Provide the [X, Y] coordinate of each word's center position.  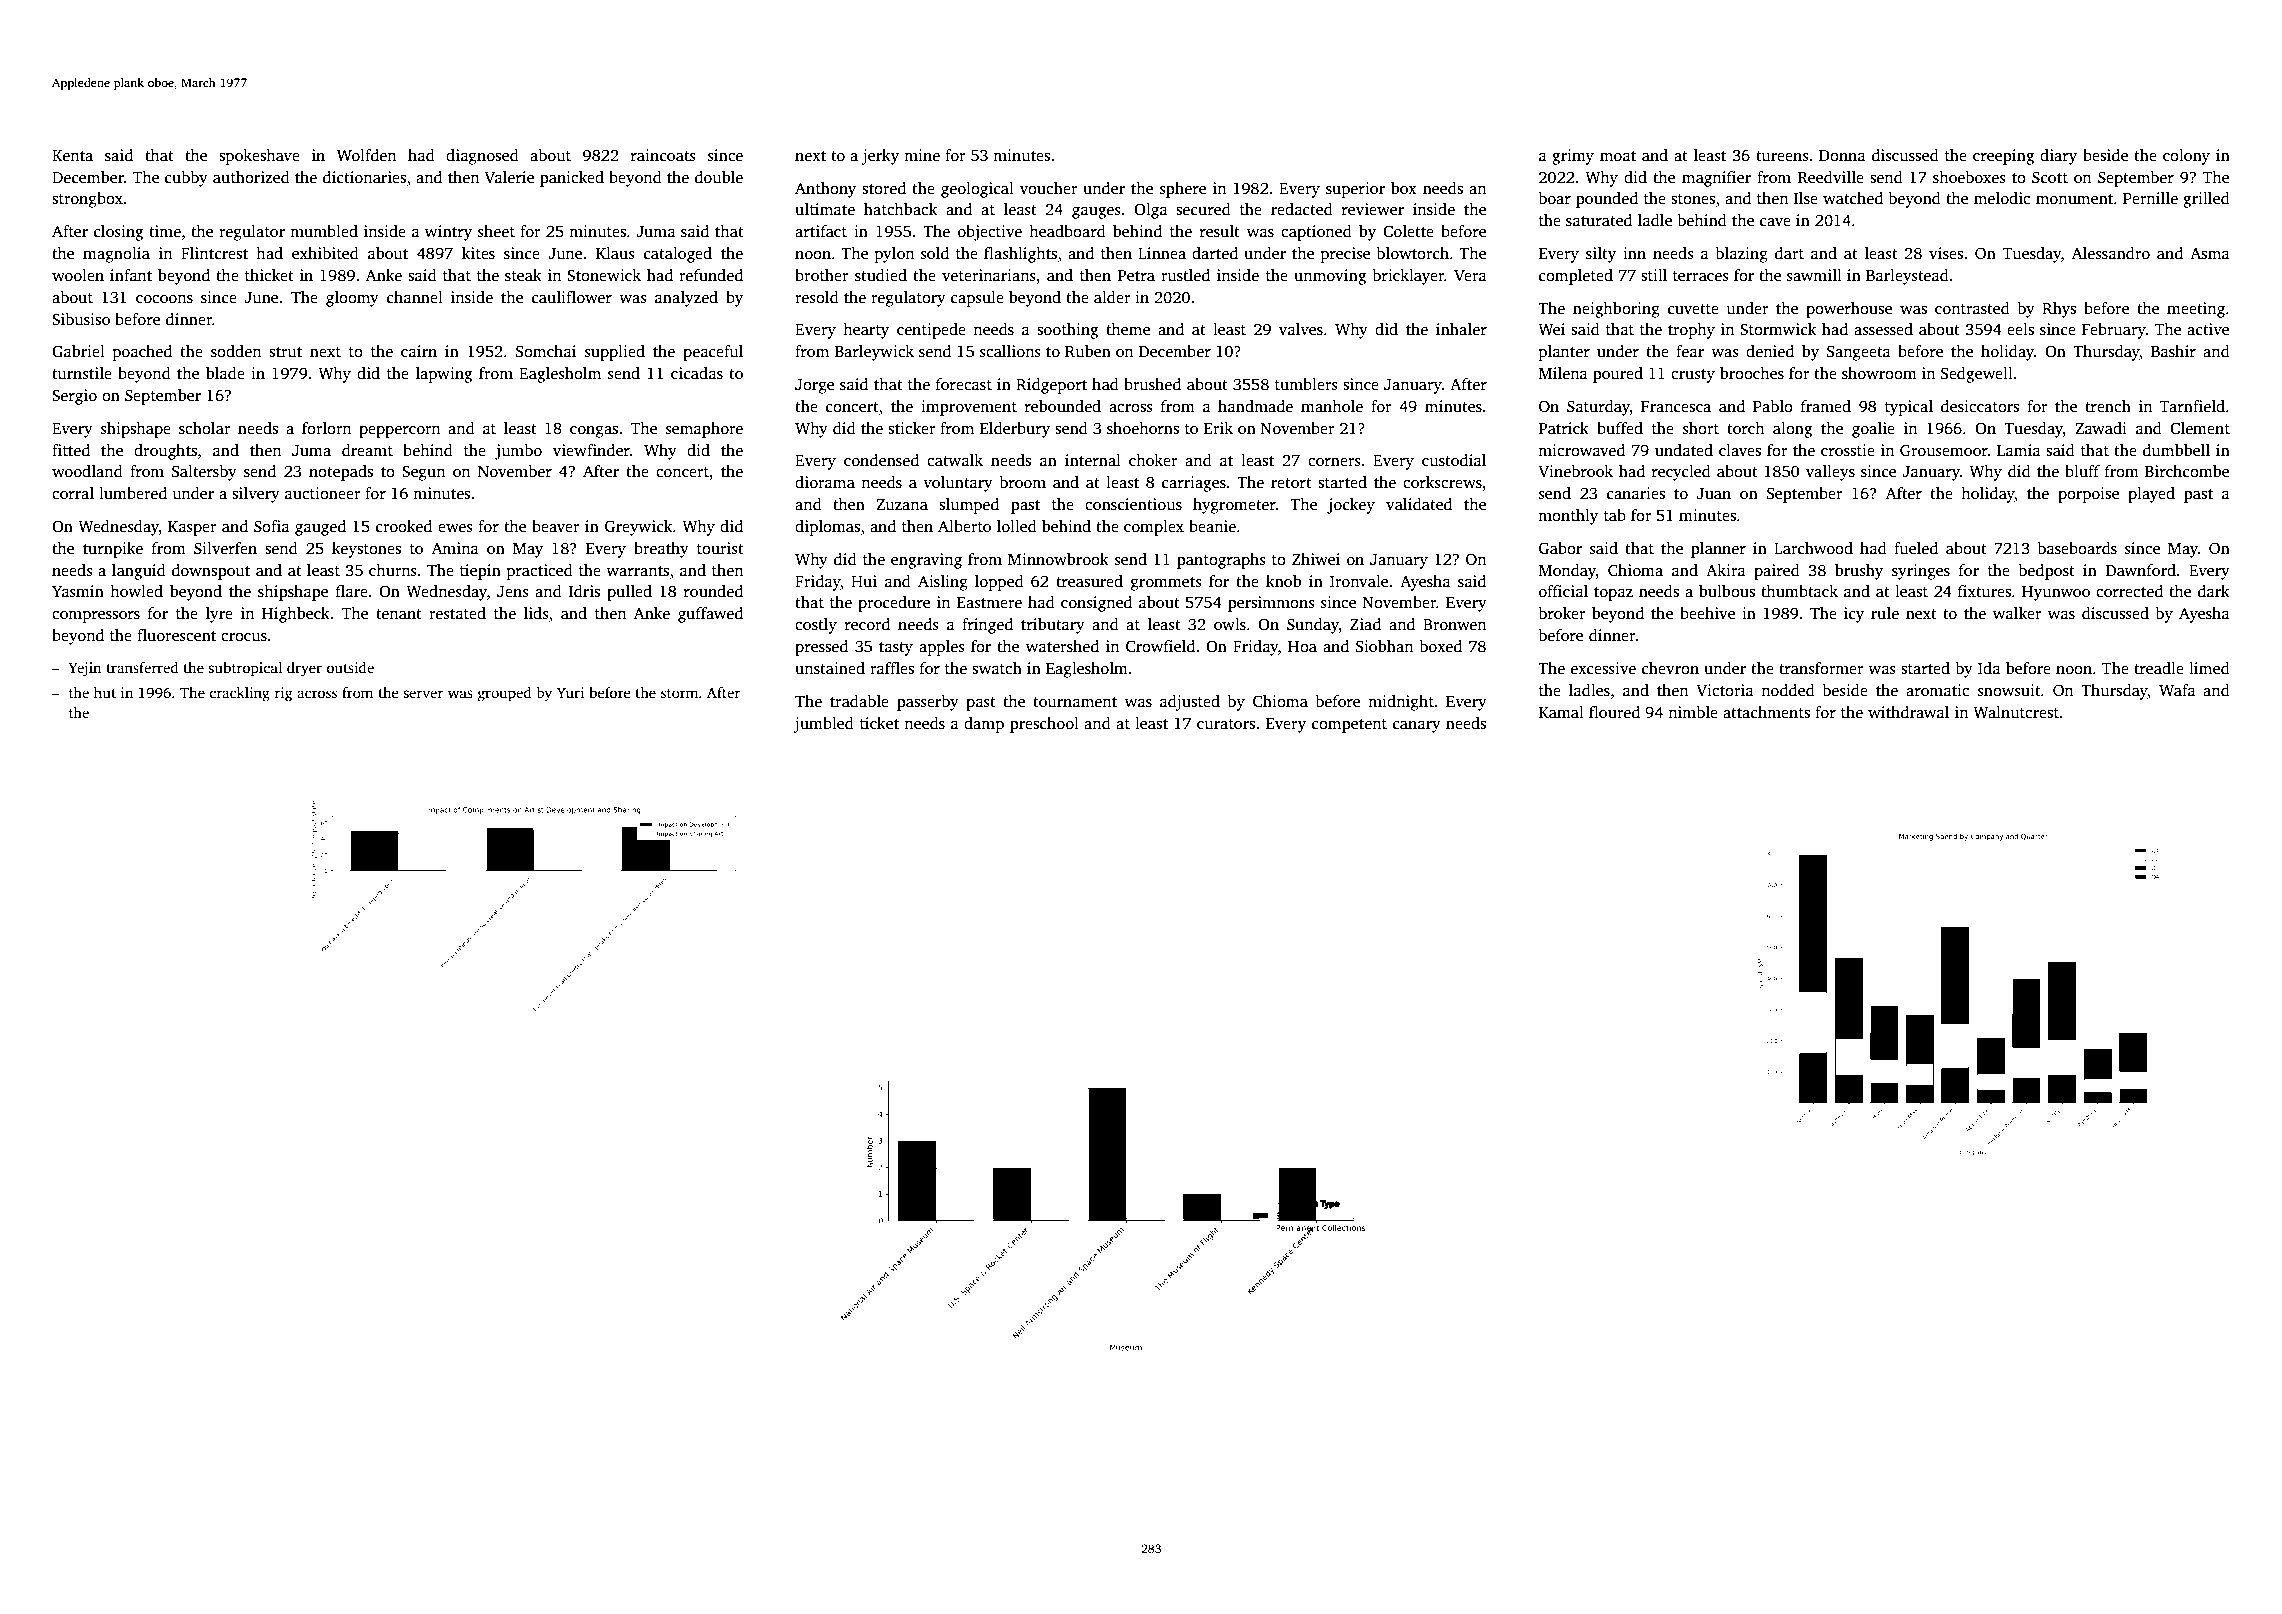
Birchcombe [2187, 471]
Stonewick [604, 275]
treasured [1089, 581]
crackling [240, 694]
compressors [96, 617]
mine [922, 155]
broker [1562, 613]
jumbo [518, 452]
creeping [2003, 157]
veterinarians [989, 275]
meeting [2196, 310]
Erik [1218, 428]
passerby [928, 703]
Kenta [72, 155]
